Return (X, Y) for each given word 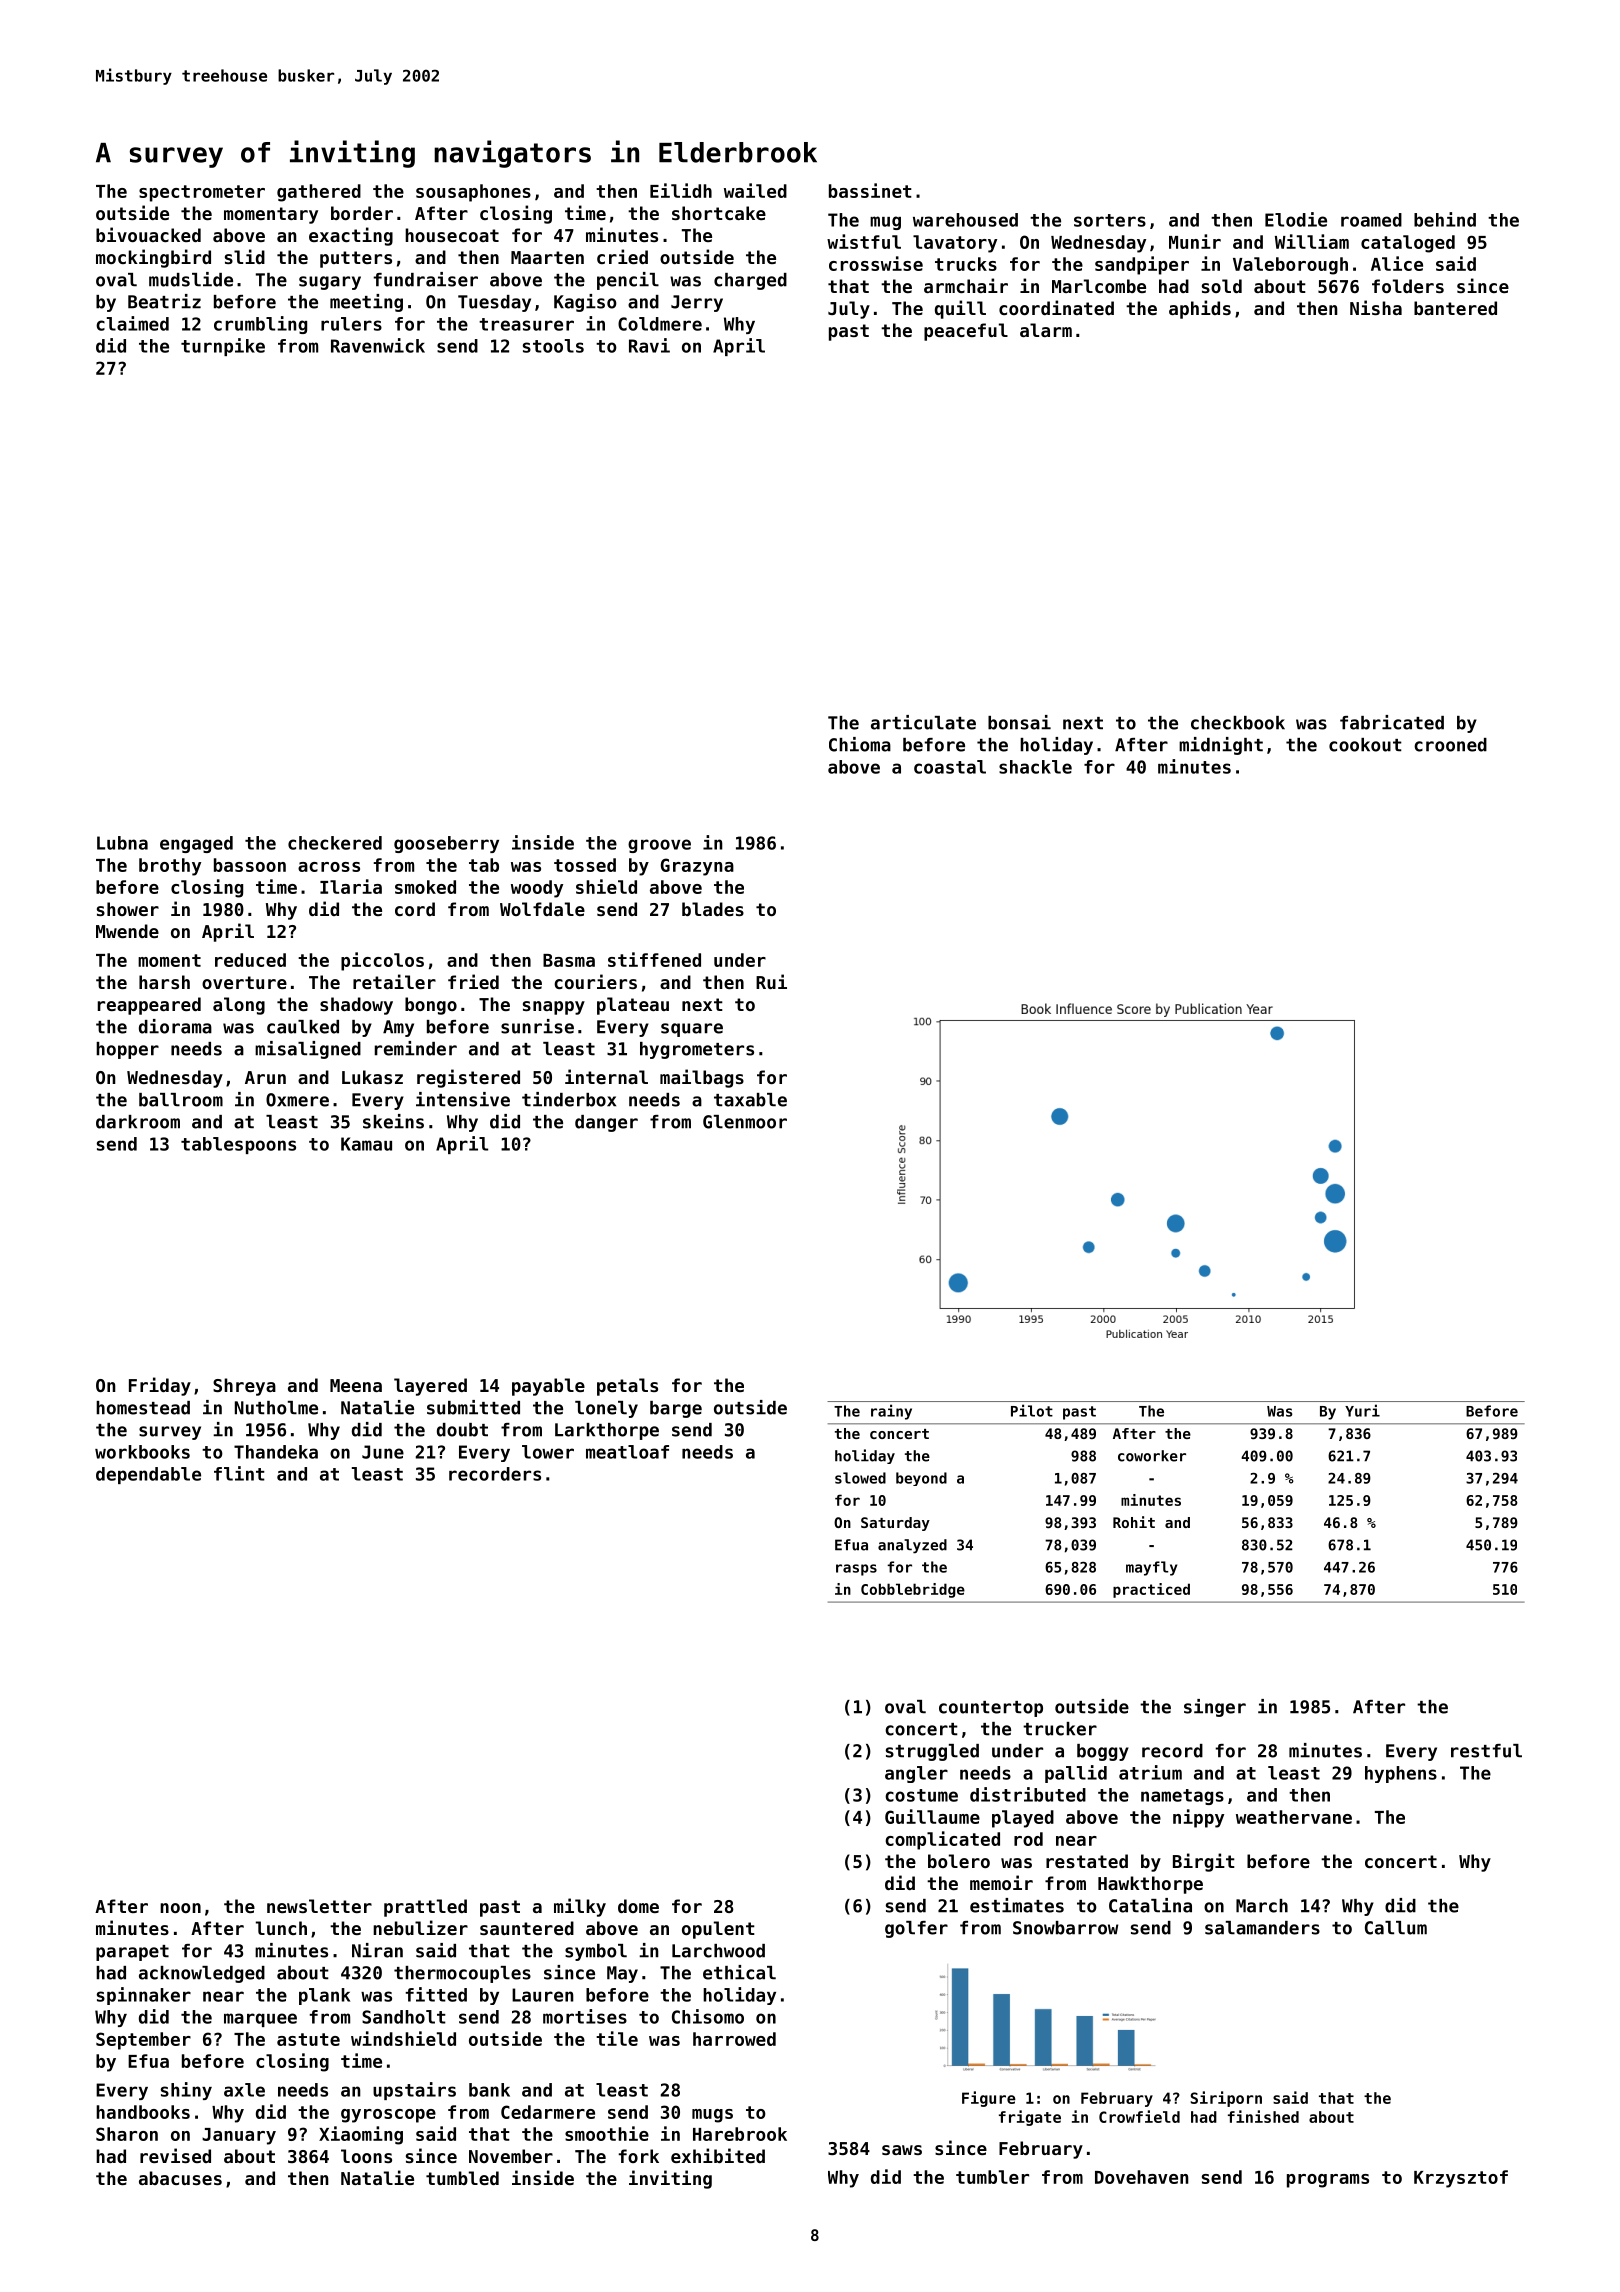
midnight (1221, 746)
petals (627, 1387)
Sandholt (404, 2017)
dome (638, 1906)
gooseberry (446, 844)
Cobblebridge (913, 1590)
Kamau (366, 1144)
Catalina (1150, 1905)
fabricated (1392, 722)
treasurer (526, 324)
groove (659, 846)
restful (1486, 1751)
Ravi (649, 345)
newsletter (319, 1906)
